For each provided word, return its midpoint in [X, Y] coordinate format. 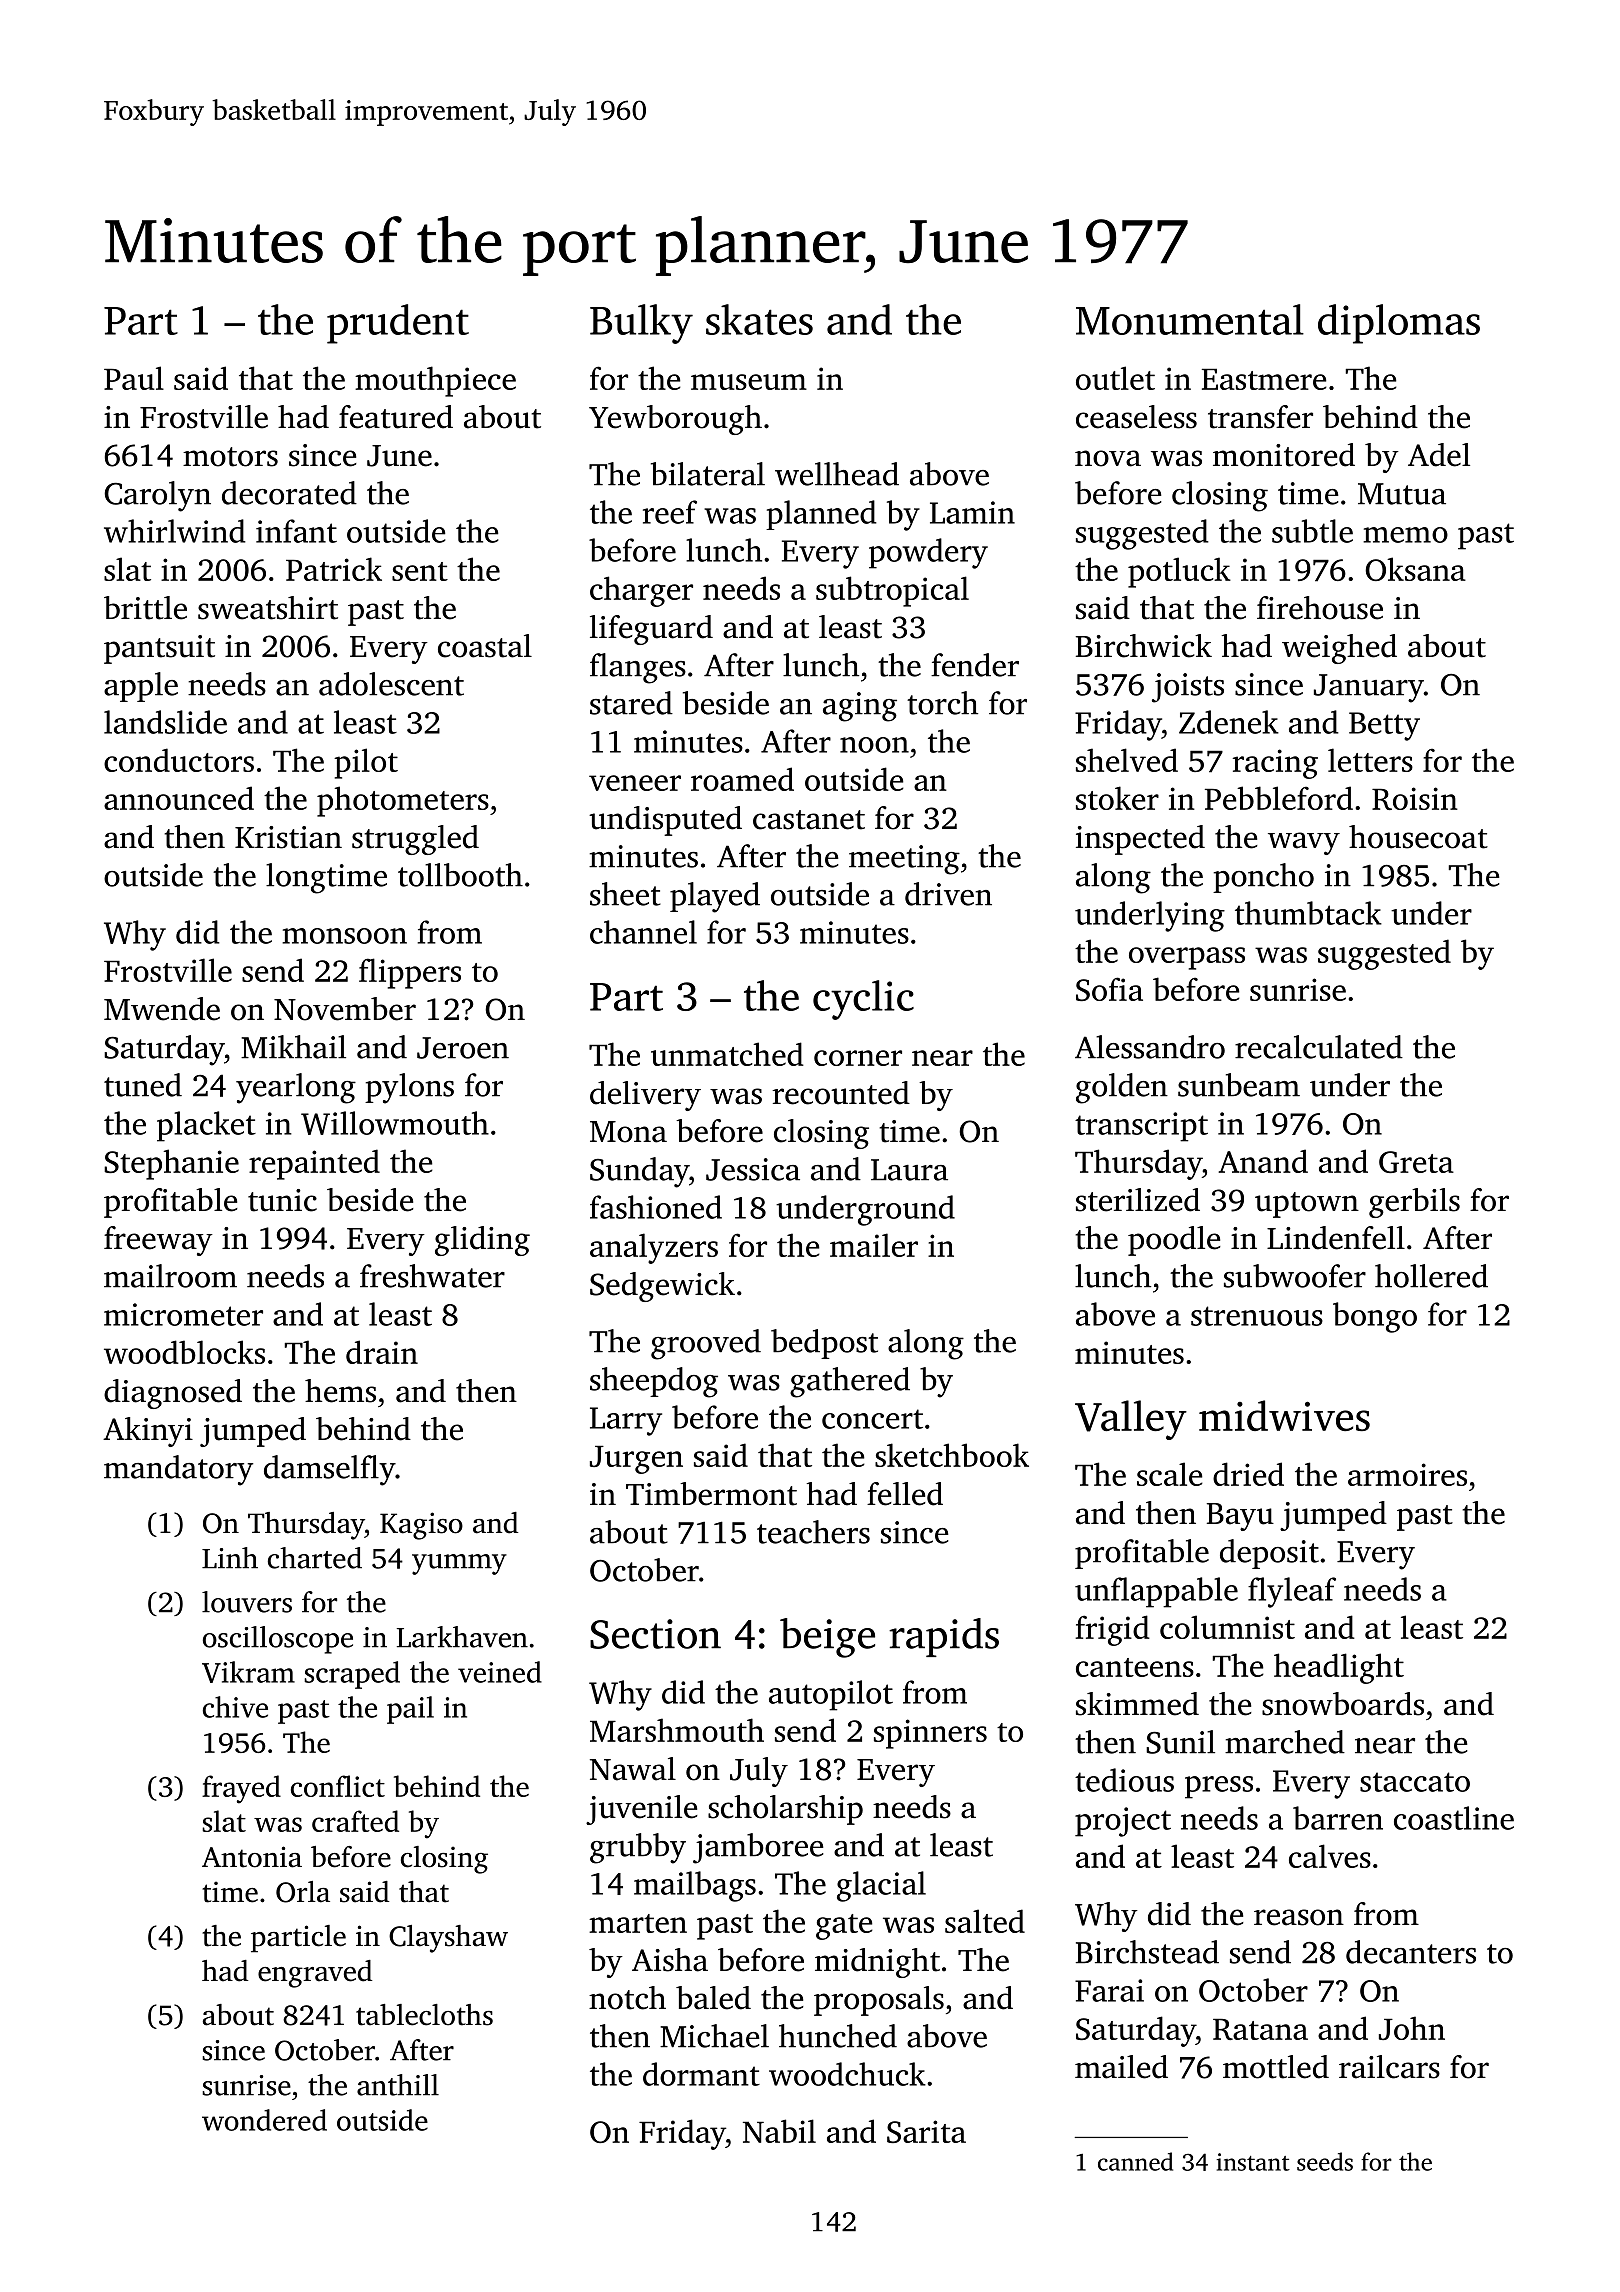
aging [860, 707]
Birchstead [1147, 1952]
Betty [1384, 726]
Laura [909, 1170]
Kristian [288, 837]
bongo [1375, 1317]
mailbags [695, 1886]
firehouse [1320, 608]
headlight [1339, 1668]
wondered [264, 2120]
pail [410, 1710]
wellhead [837, 474]
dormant [701, 2074]
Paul [134, 378]
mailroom [170, 1276]
